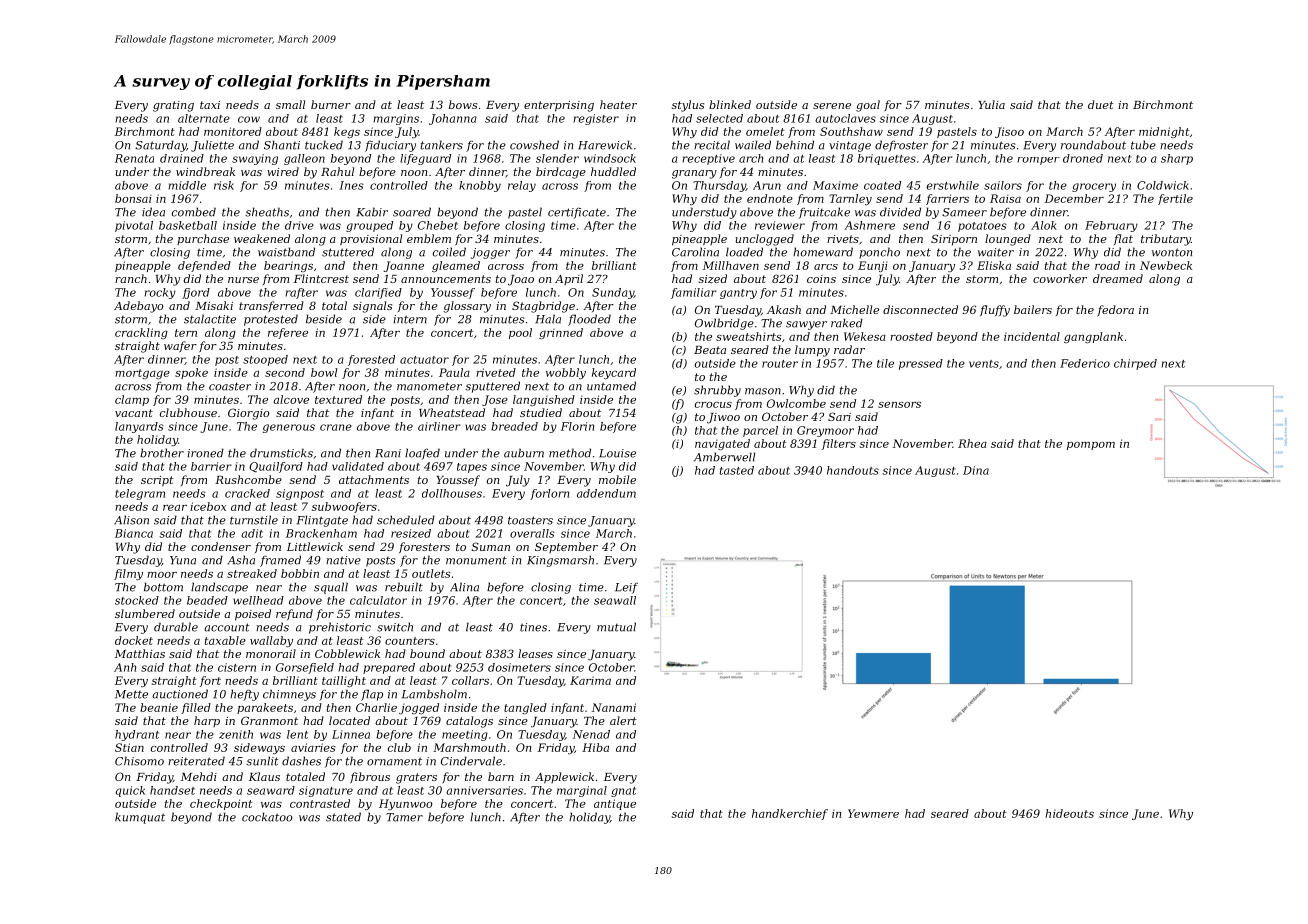 Image resolution: width=1308 pixels, height=924 pixels. What do you see at coordinates (688, 106) in the image?
I see `stylus` at bounding box center [688, 106].
